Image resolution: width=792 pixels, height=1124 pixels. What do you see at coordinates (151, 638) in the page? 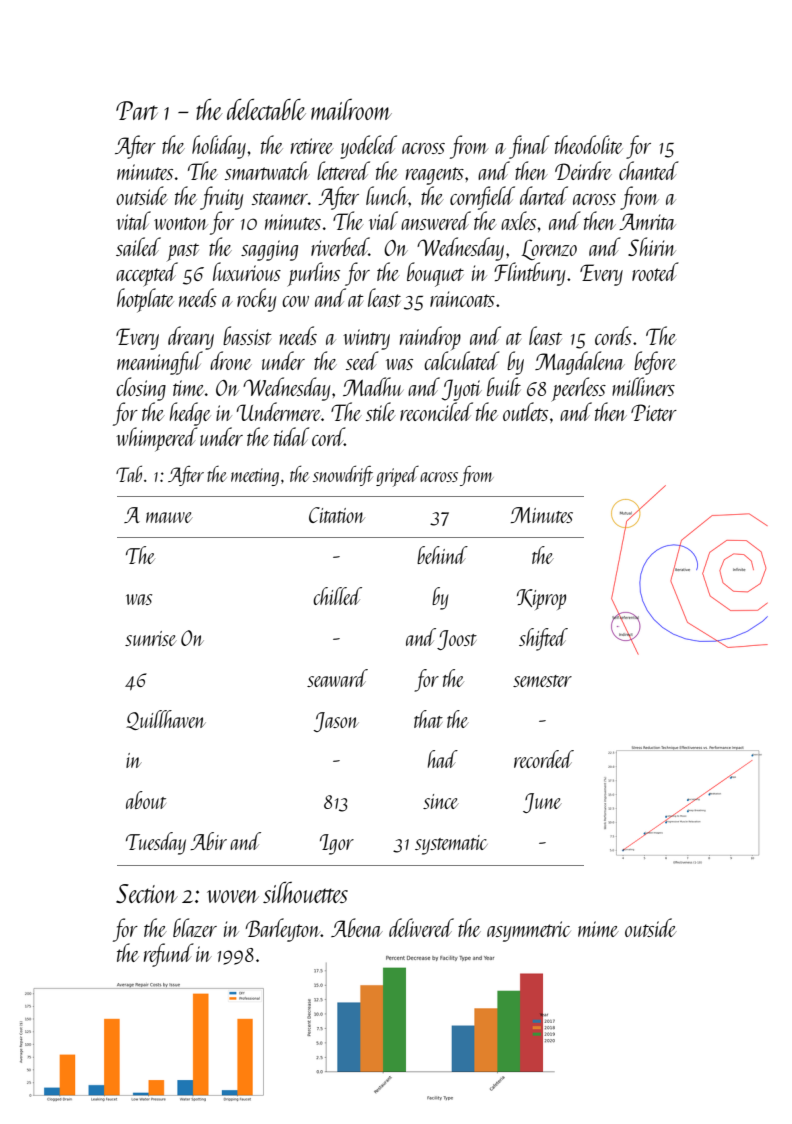
I see `sunrise` at bounding box center [151, 638].
